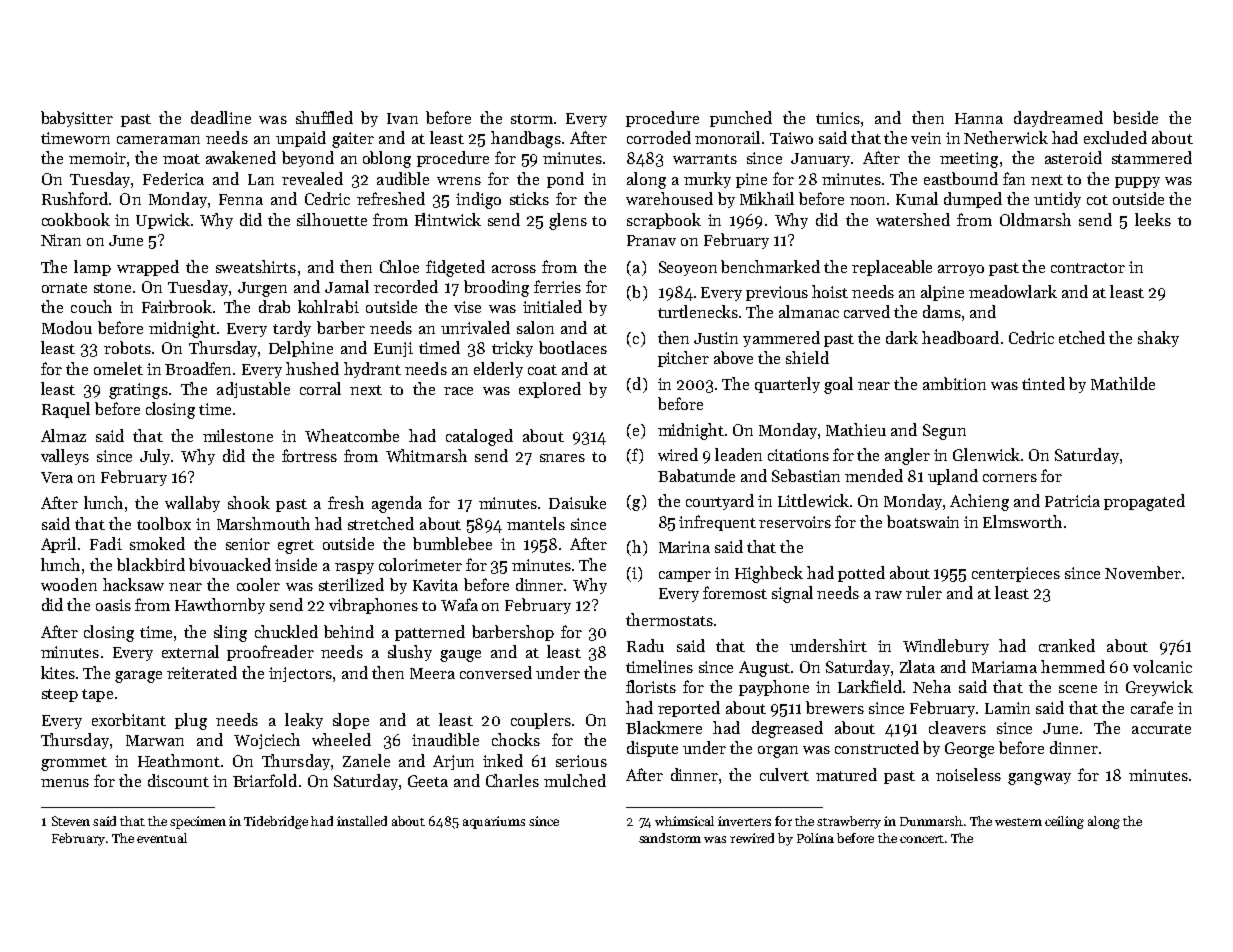 Image resolution: width=1233 pixels, height=952 pixels. What do you see at coordinates (270, 653) in the screenshot?
I see `proofreader` at bounding box center [270, 653].
